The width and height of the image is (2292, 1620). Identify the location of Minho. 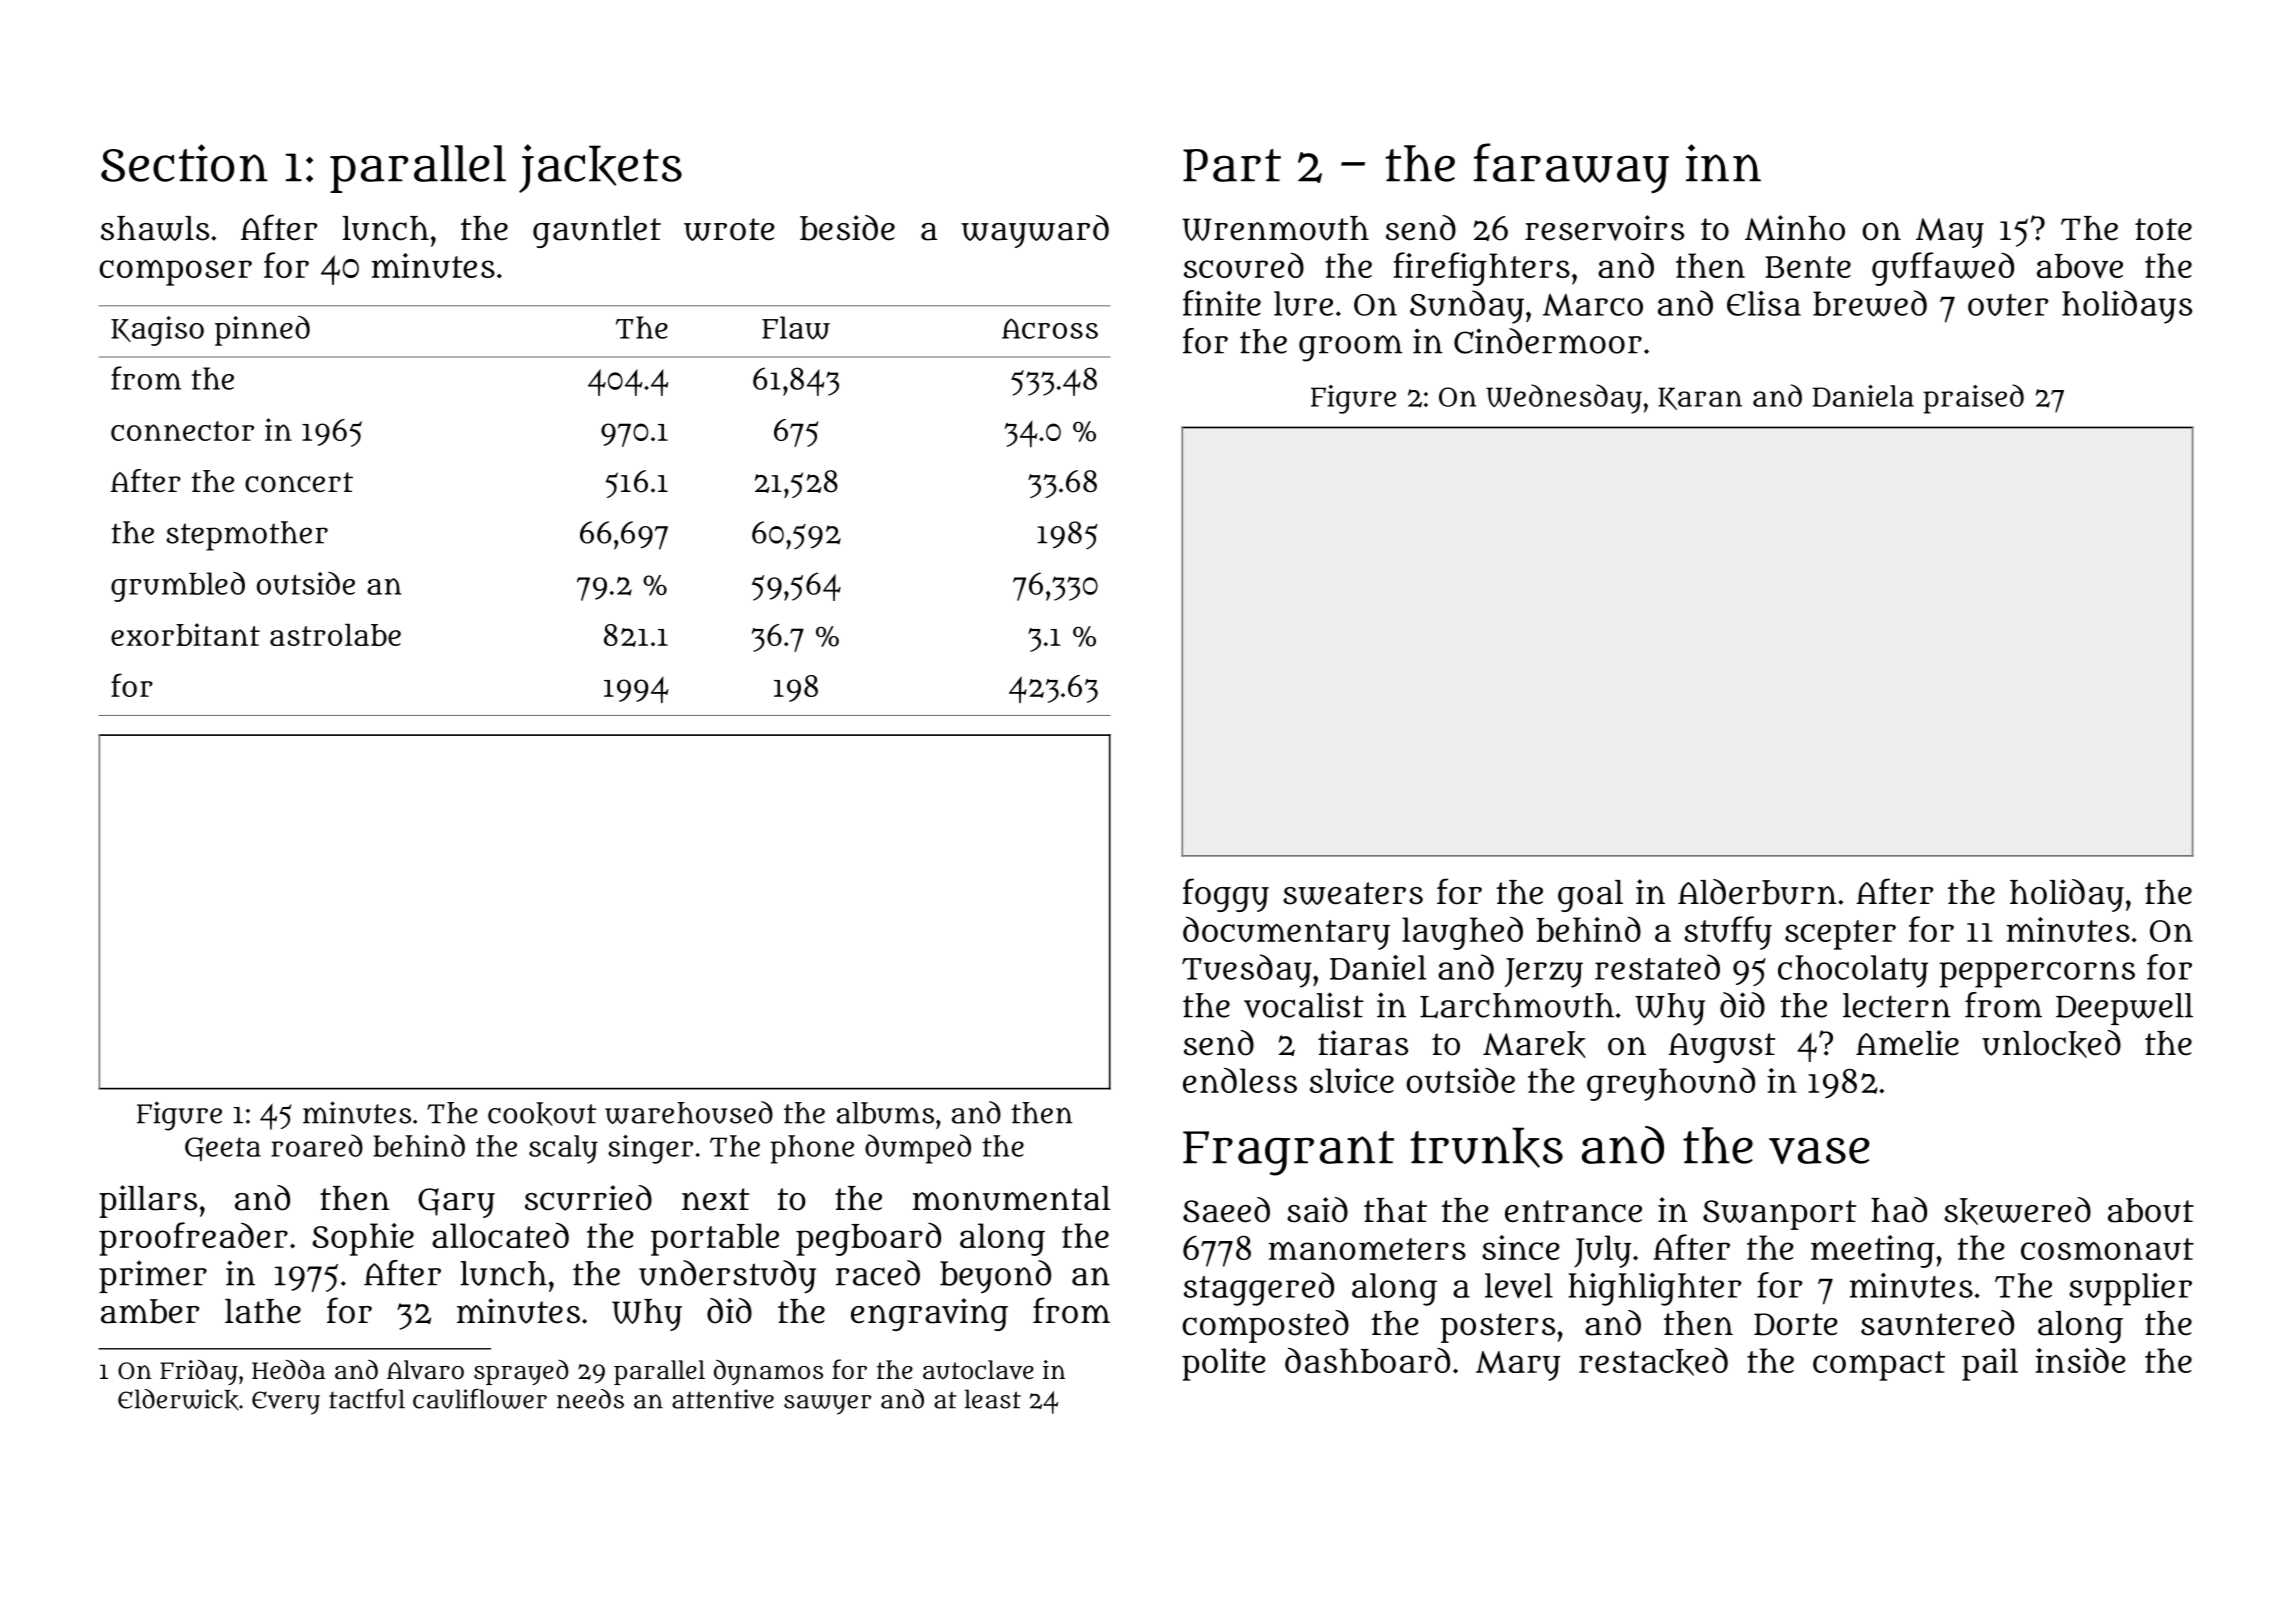
(1795, 228).
